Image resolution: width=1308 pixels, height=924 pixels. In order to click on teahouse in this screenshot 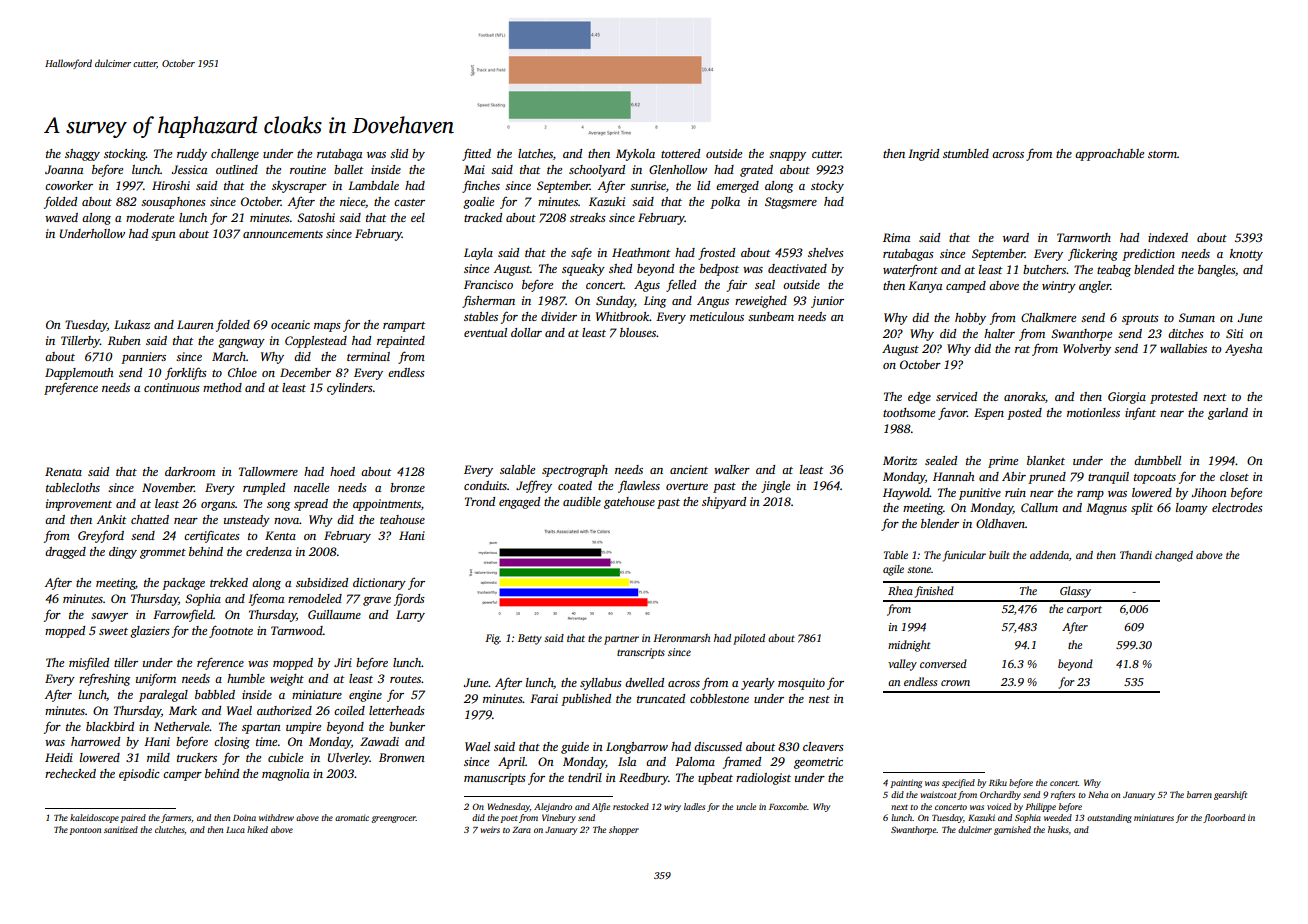, I will do `click(402, 519)`.
